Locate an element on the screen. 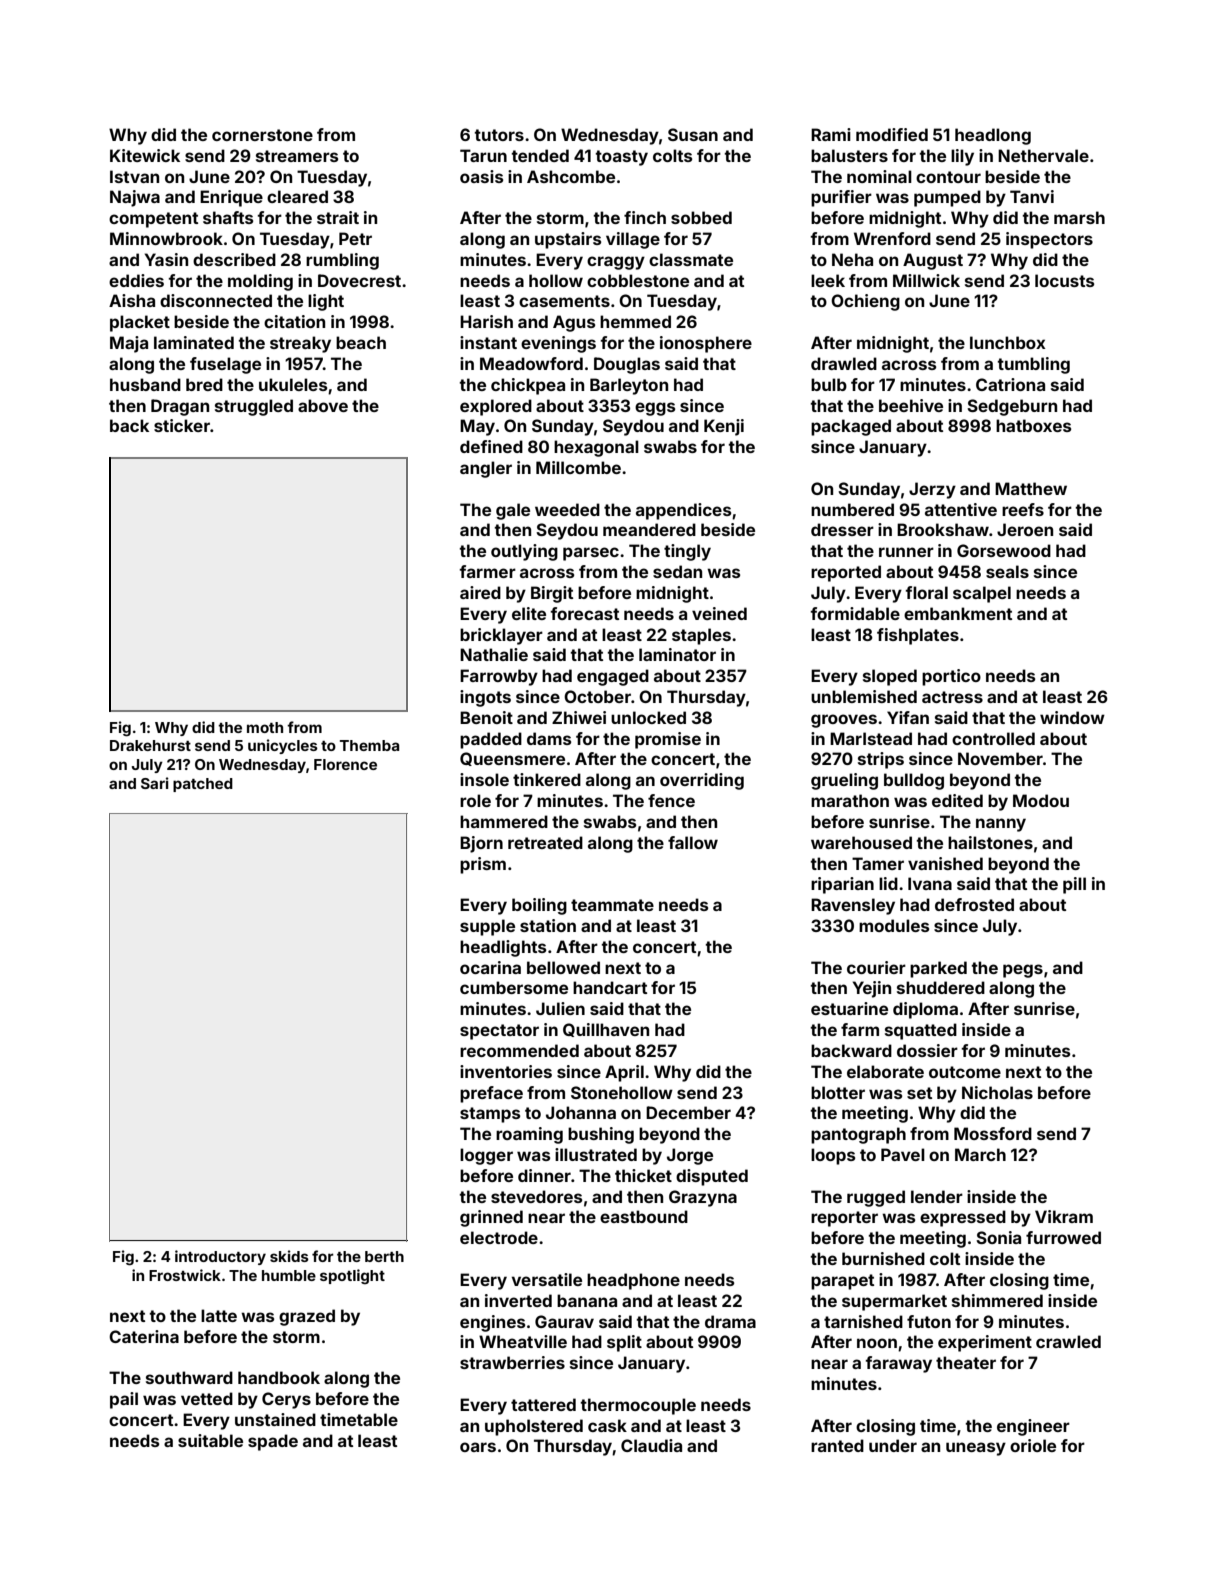 The image size is (1218, 1577). Ochieng is located at coordinates (865, 302).
